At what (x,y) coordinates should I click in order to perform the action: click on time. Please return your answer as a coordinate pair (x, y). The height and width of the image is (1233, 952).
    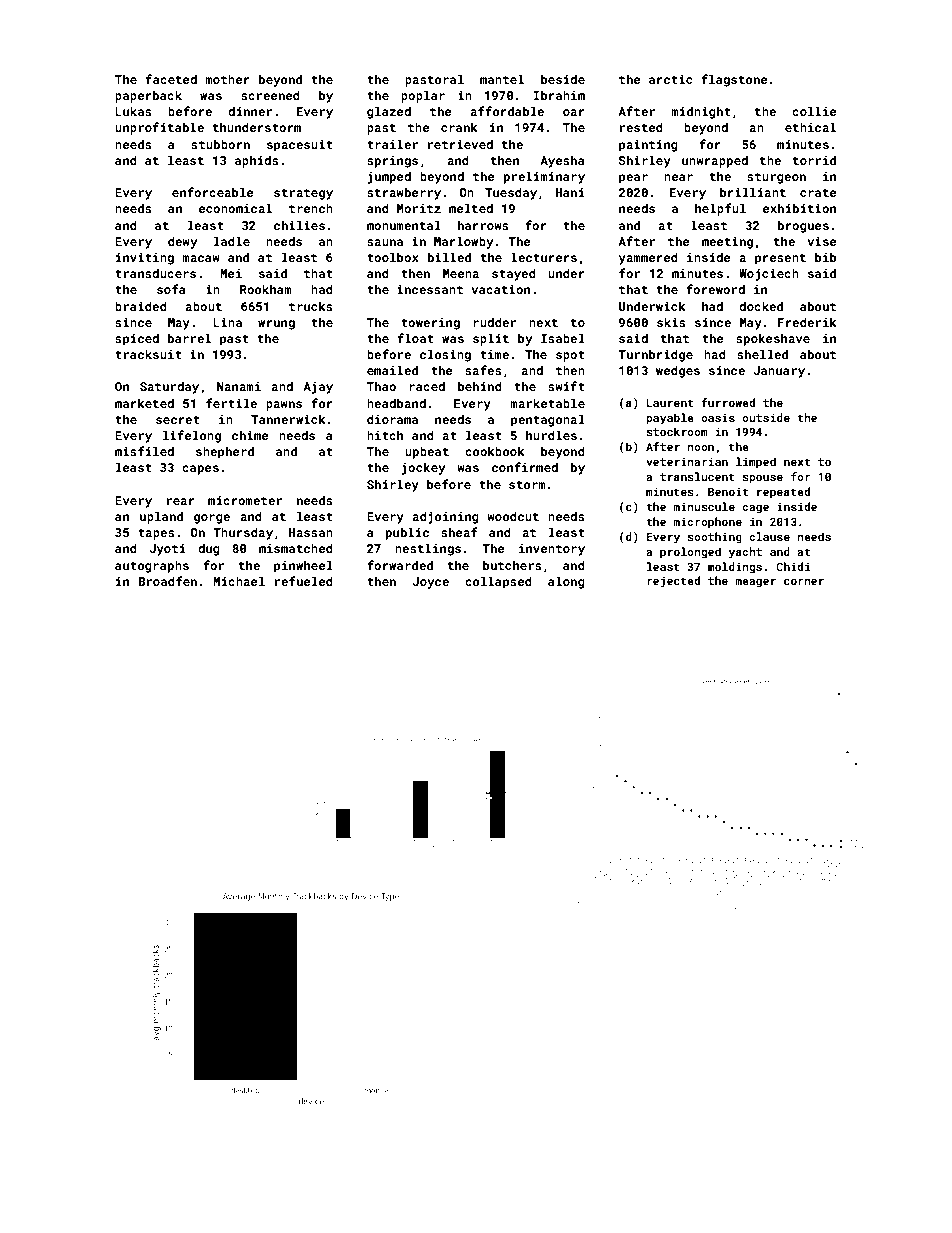
    Looking at the image, I should click on (494, 354).
